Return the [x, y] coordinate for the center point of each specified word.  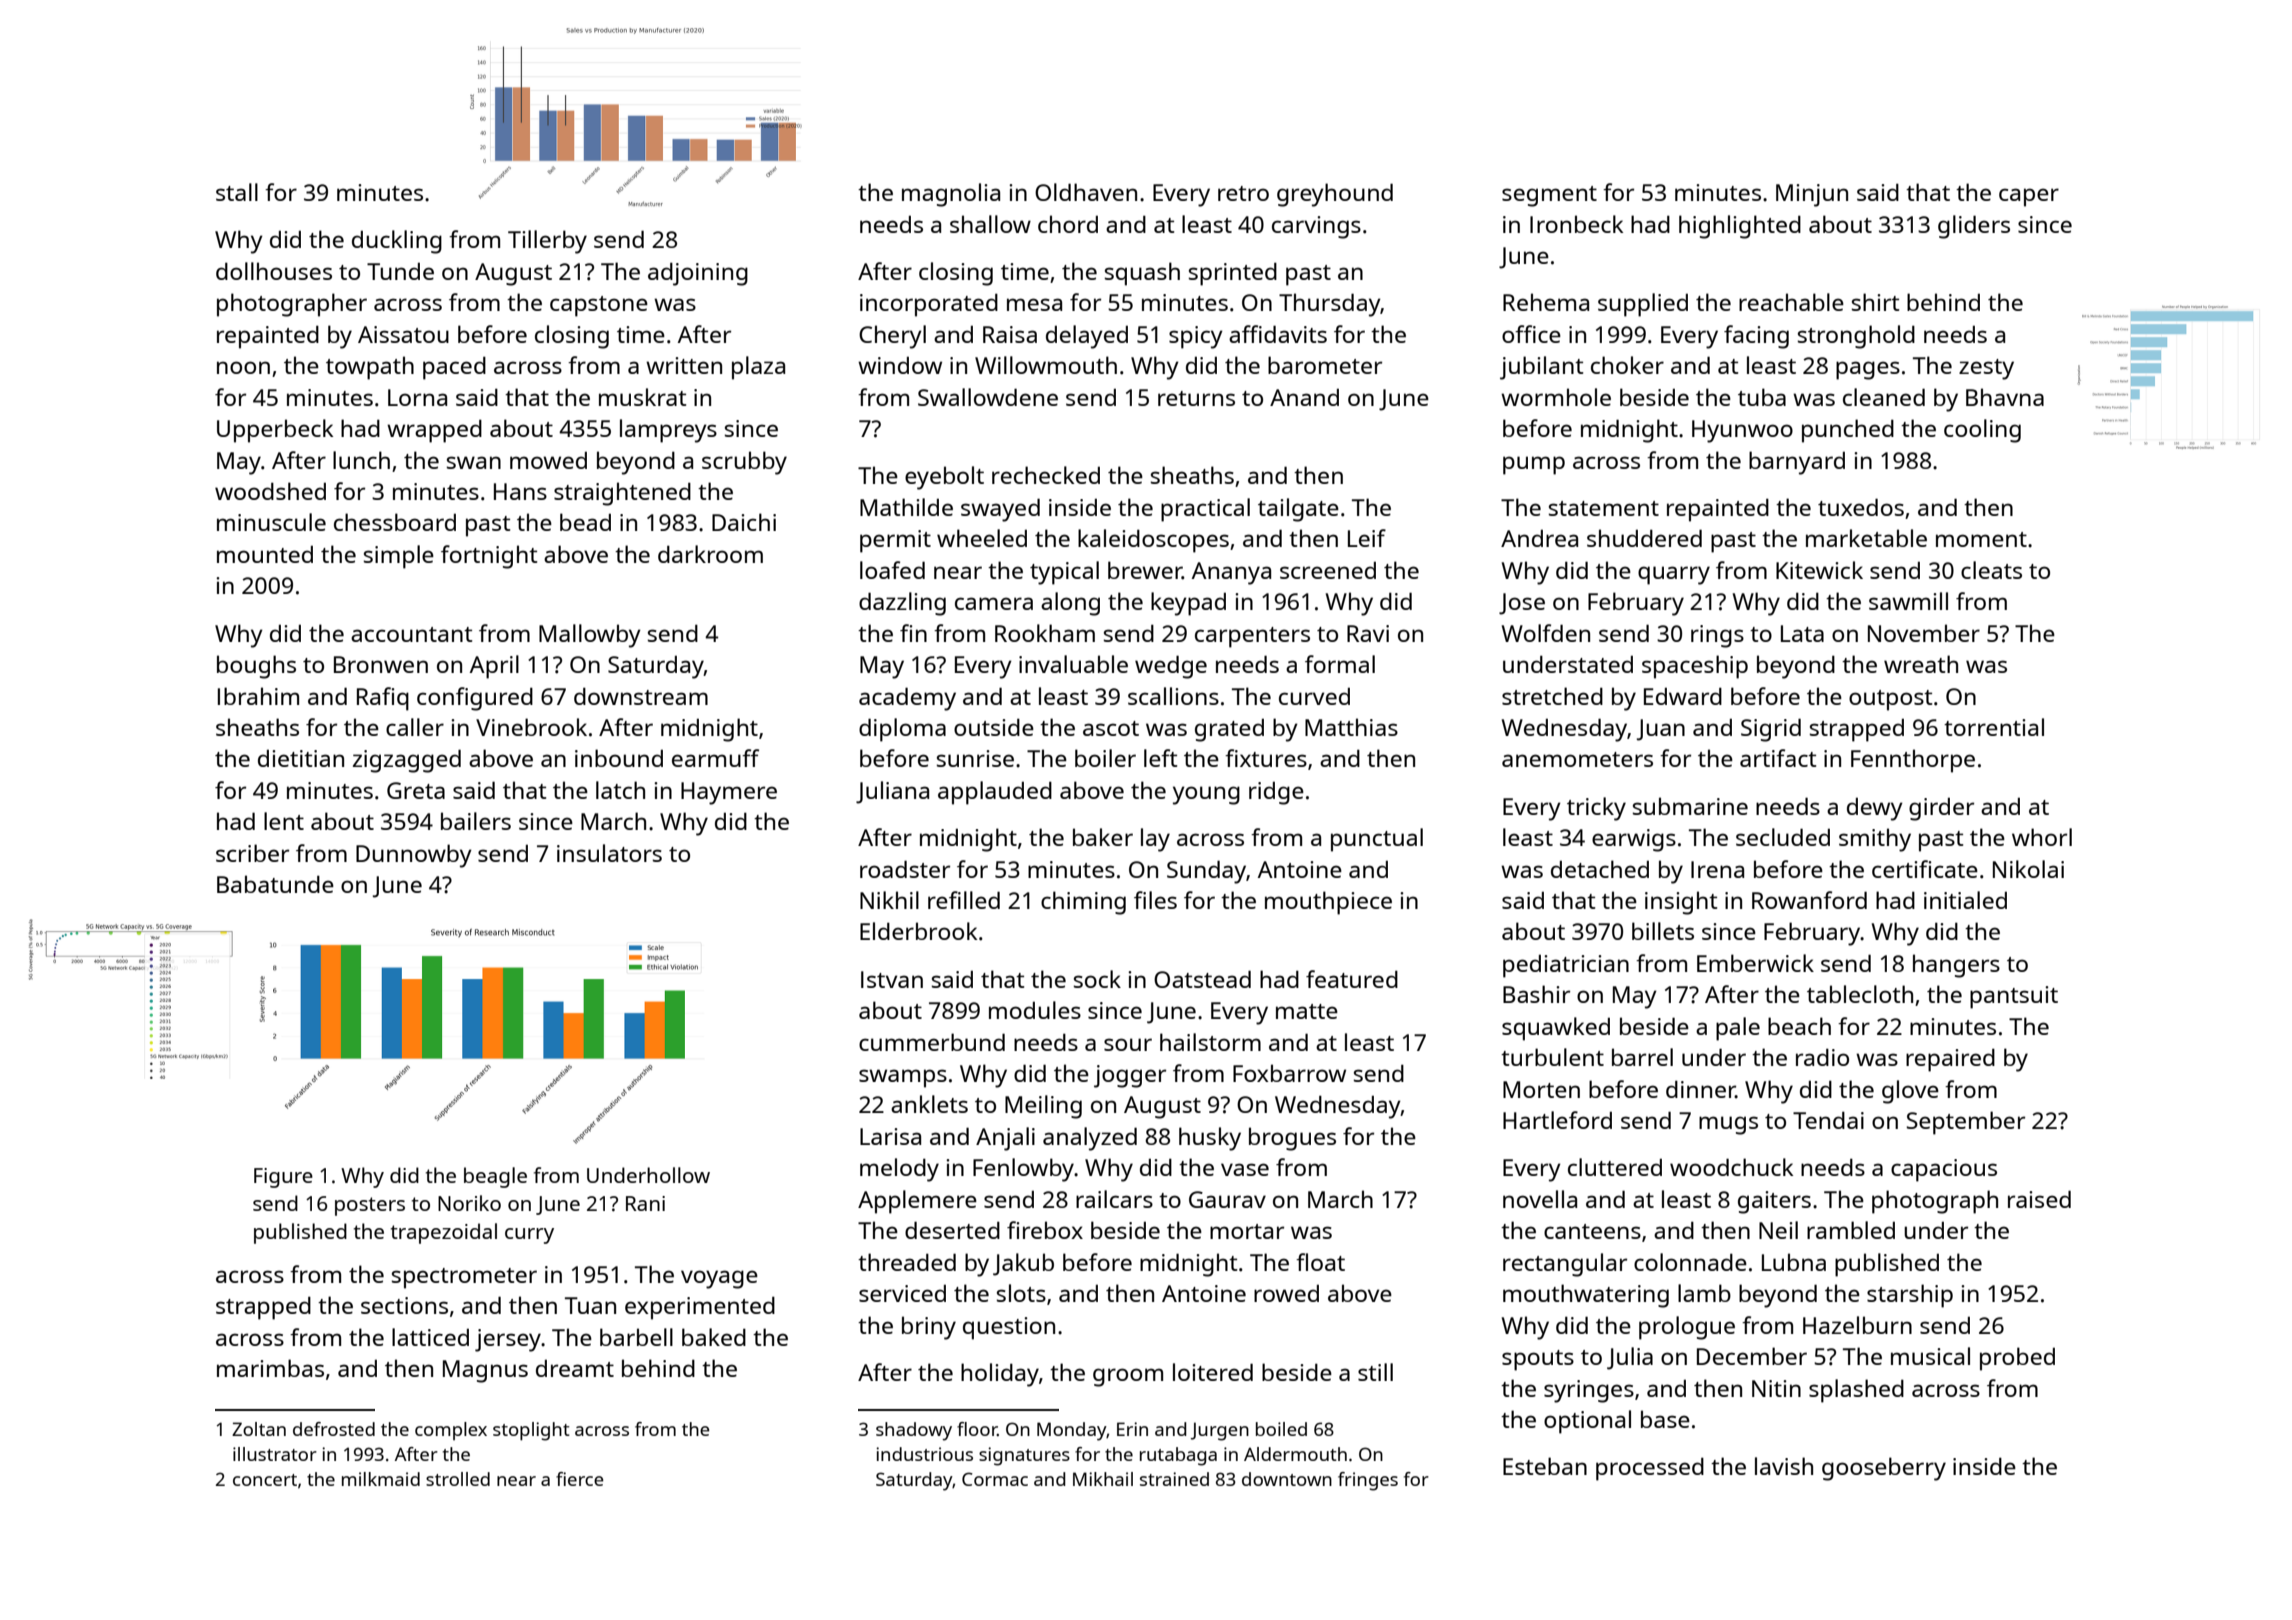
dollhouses [274, 271]
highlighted [1740, 227]
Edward [1683, 696]
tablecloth [1860, 994]
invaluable [1073, 664]
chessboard [395, 522]
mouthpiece [1328, 903]
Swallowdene [988, 397]
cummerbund [932, 1042]
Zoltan [259, 1429]
